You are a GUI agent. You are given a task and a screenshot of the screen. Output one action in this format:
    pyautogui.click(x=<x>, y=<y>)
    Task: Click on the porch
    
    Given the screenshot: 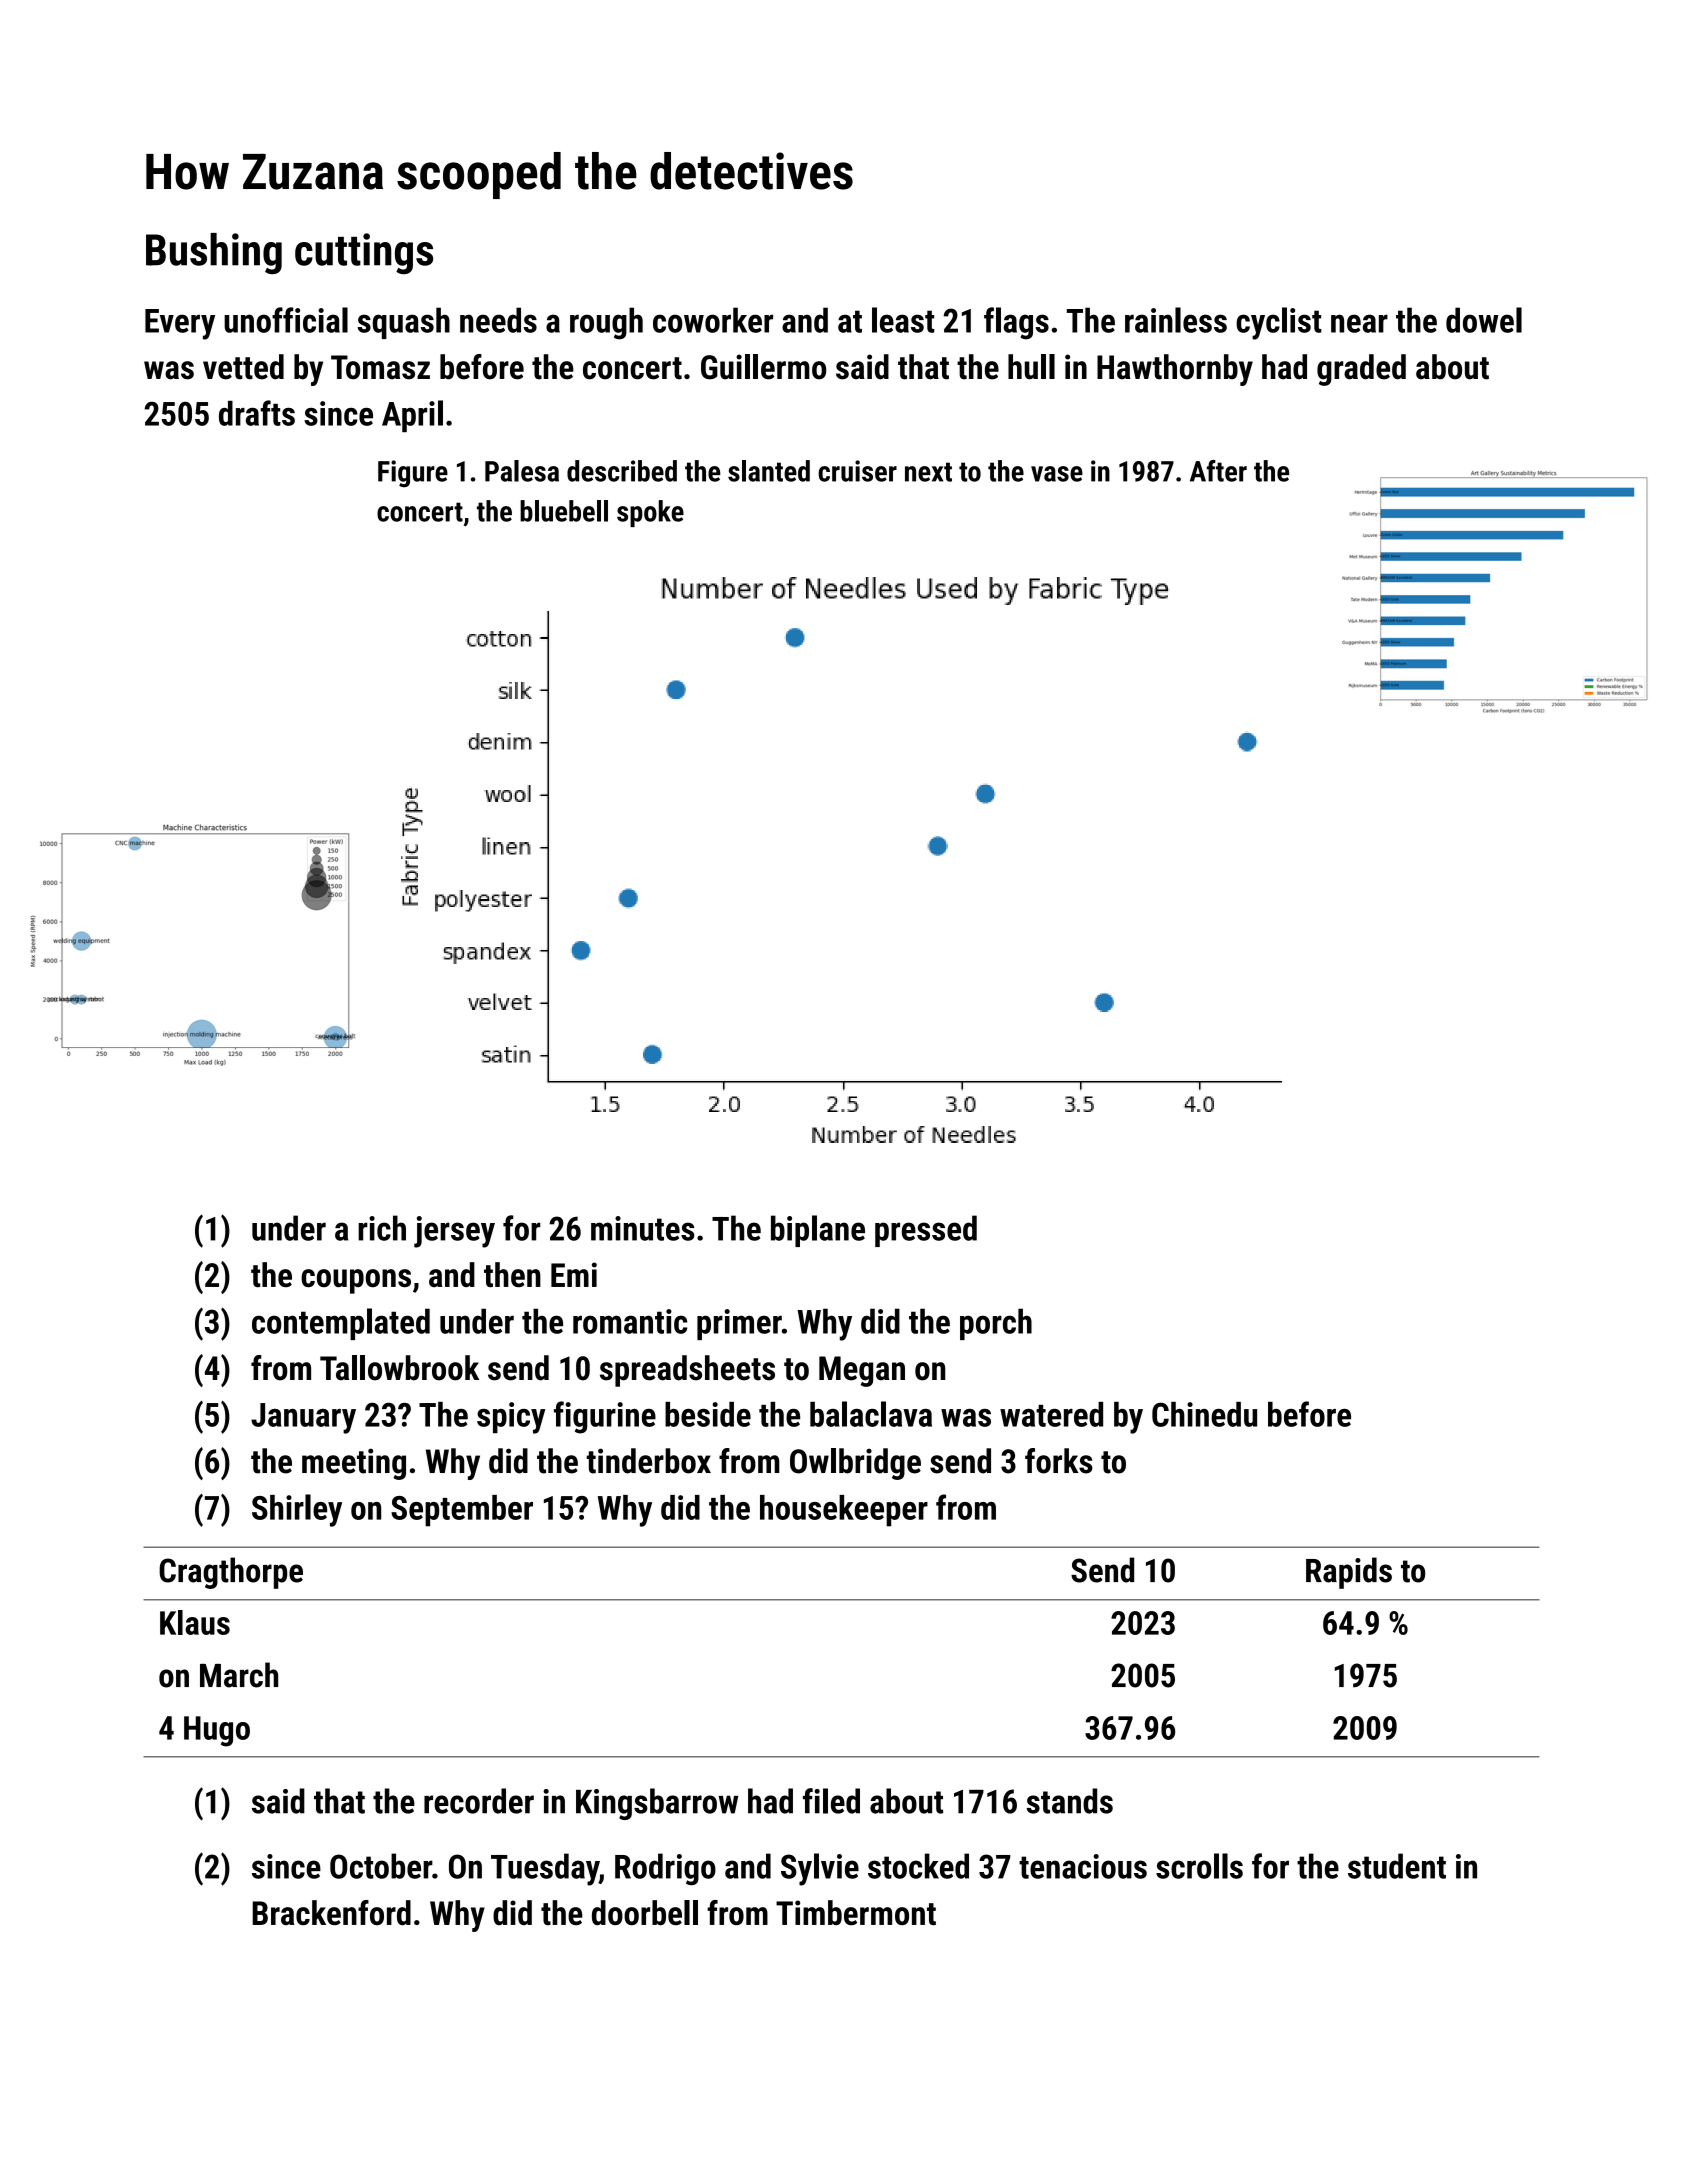 What is the action you would take?
    pyautogui.click(x=996, y=1324)
